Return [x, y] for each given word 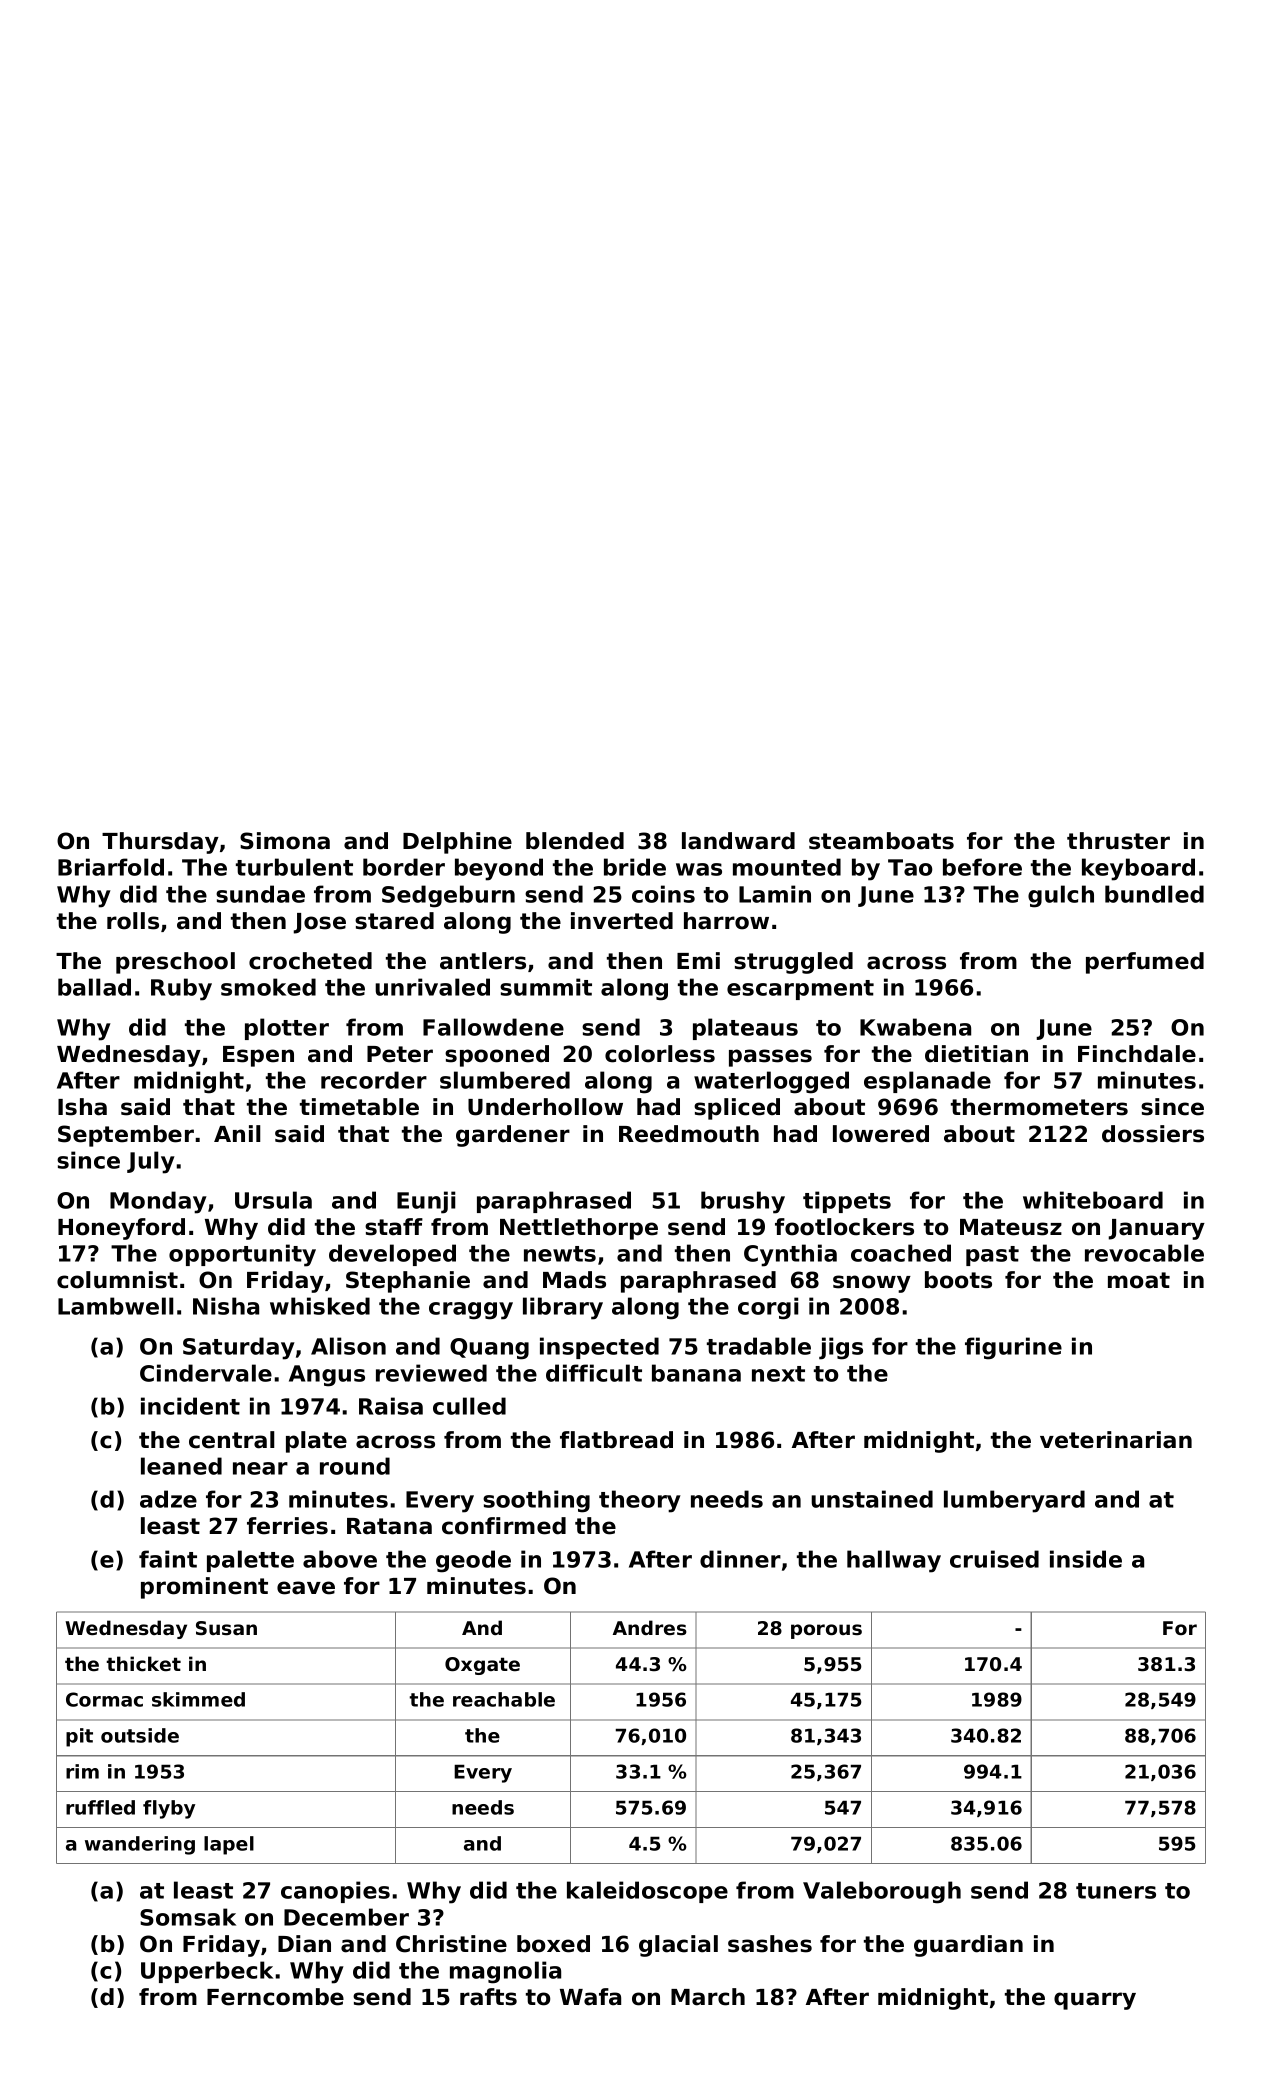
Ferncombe [275, 1997]
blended [575, 841]
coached [901, 1253]
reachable [504, 1699]
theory [640, 1501]
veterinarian [1116, 1440]
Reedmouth [689, 1134]
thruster [1118, 841]
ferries [287, 1526]
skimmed [198, 1699]
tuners [1116, 1891]
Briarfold [111, 867]
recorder [374, 1080]
